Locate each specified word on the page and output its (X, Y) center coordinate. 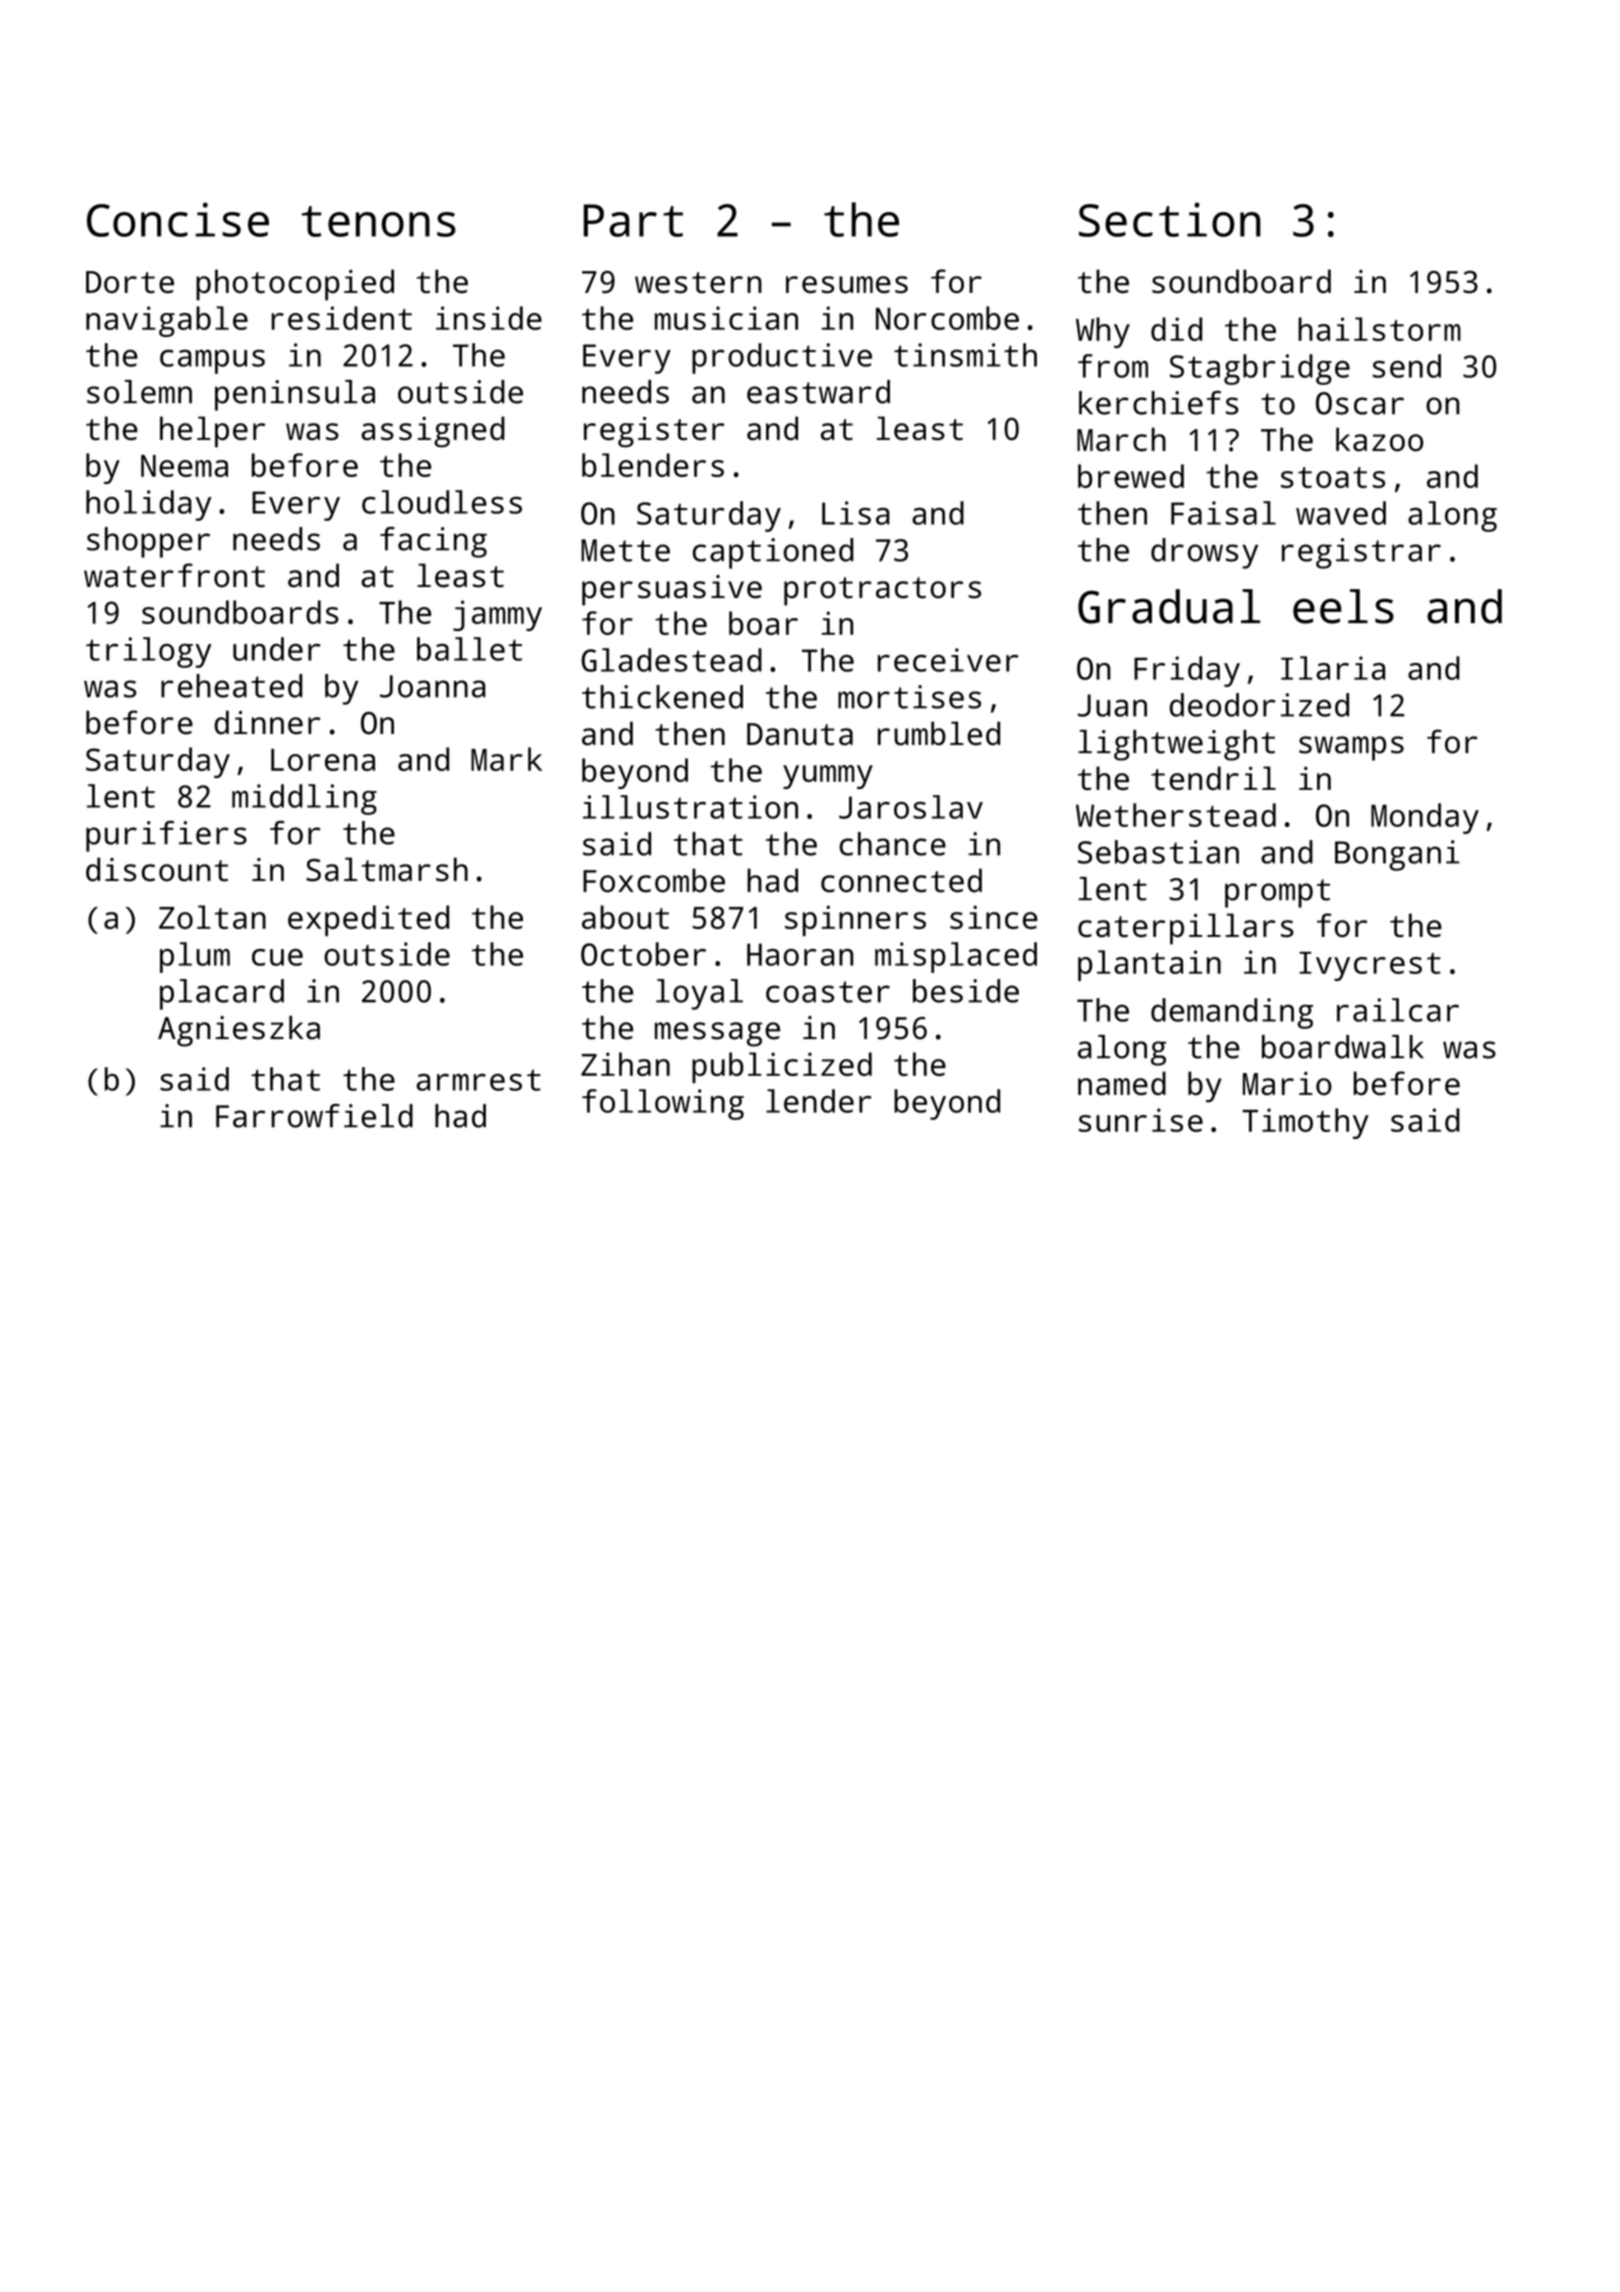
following (663, 1104)
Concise (178, 219)
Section (1169, 219)
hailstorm (1379, 329)
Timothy (1305, 1123)
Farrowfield (314, 1116)
